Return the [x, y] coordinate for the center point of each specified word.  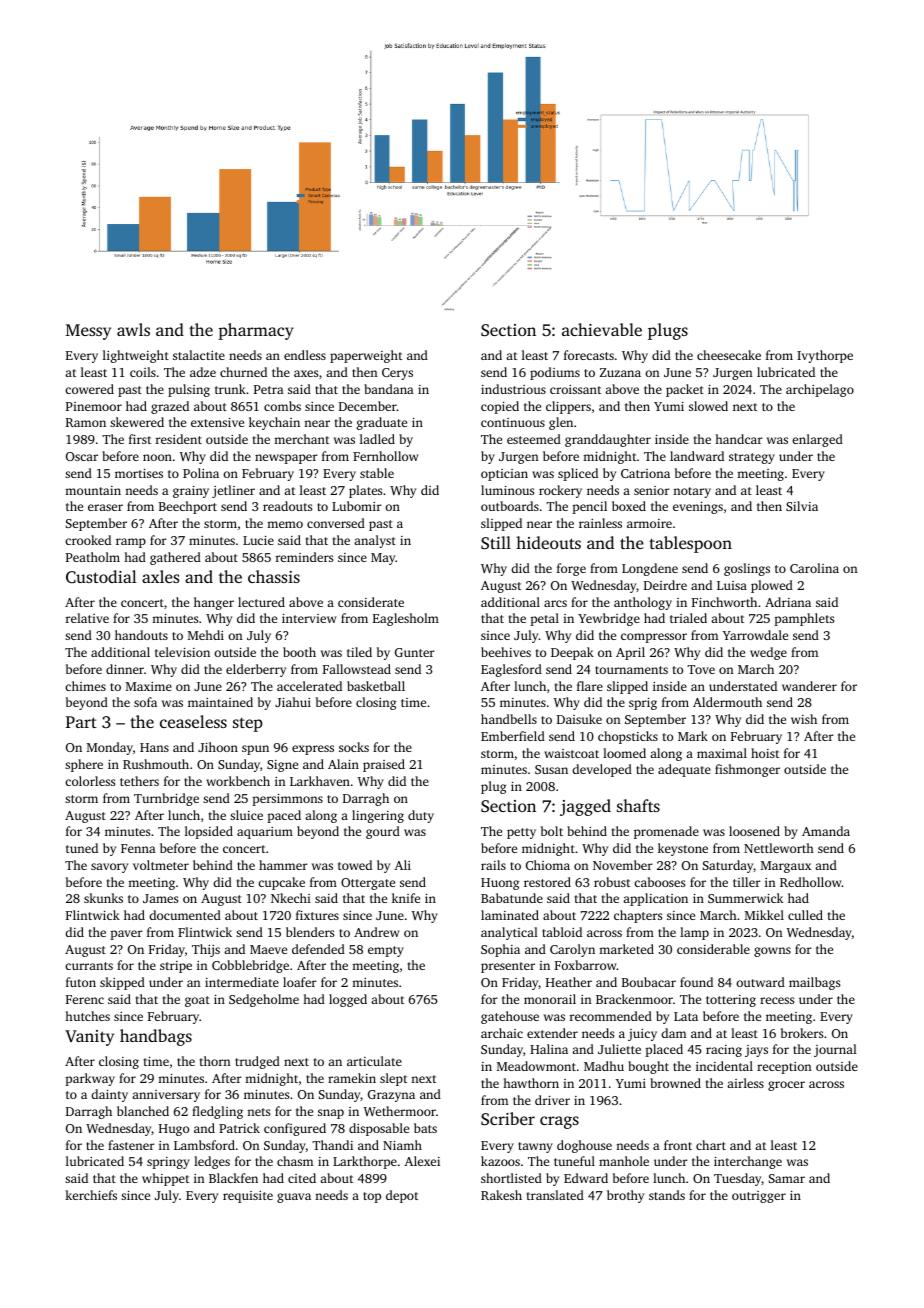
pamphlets [804, 619]
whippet [165, 1179]
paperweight [366, 356]
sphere [84, 765]
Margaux [786, 867]
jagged [585, 807]
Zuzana [620, 372]
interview [309, 618]
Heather [569, 982]
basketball [376, 686]
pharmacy [256, 331]
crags [559, 1122]
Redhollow [811, 882]
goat [197, 1001]
